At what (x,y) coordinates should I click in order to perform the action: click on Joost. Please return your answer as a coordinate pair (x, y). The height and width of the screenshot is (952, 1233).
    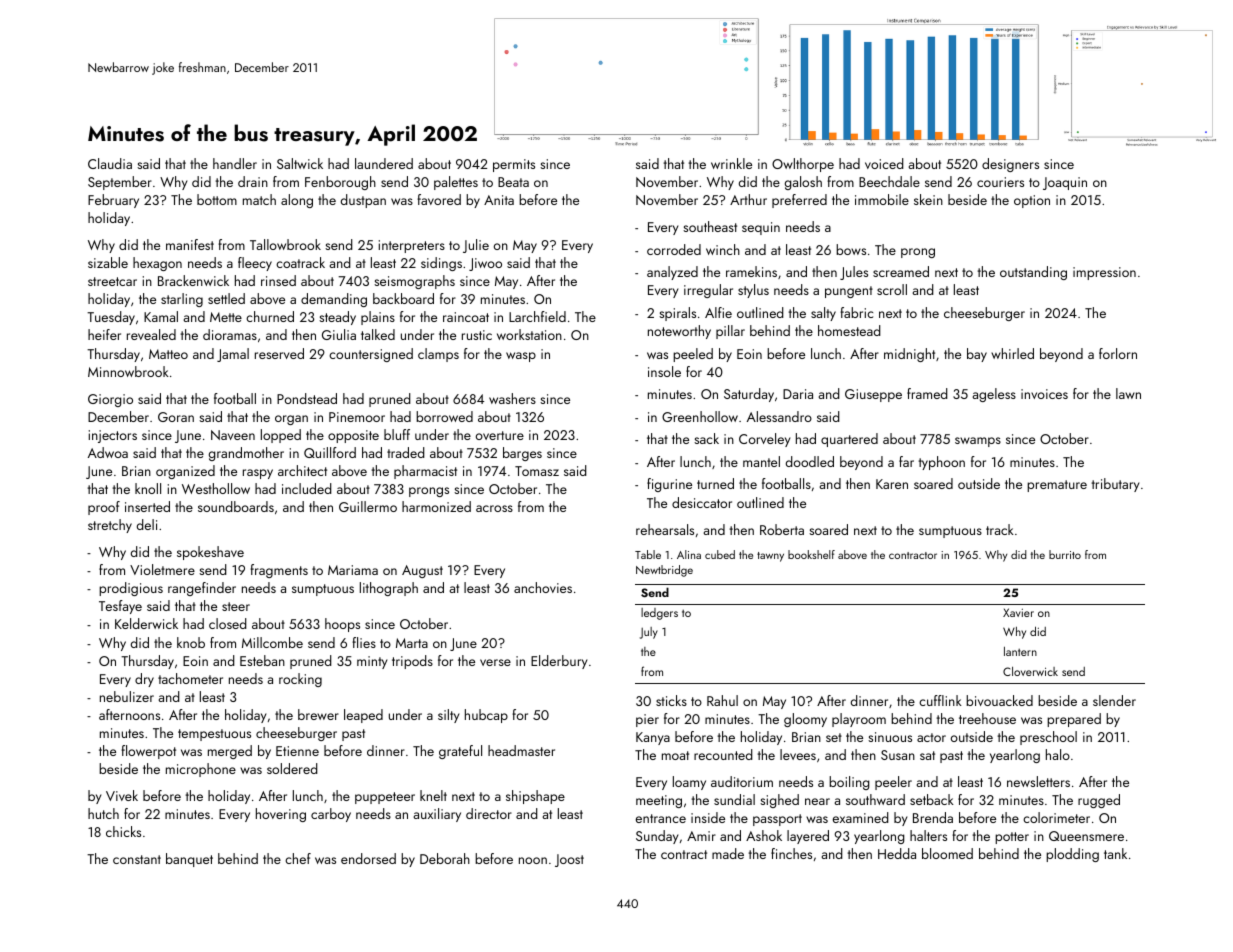
    Looking at the image, I should click on (569, 860).
